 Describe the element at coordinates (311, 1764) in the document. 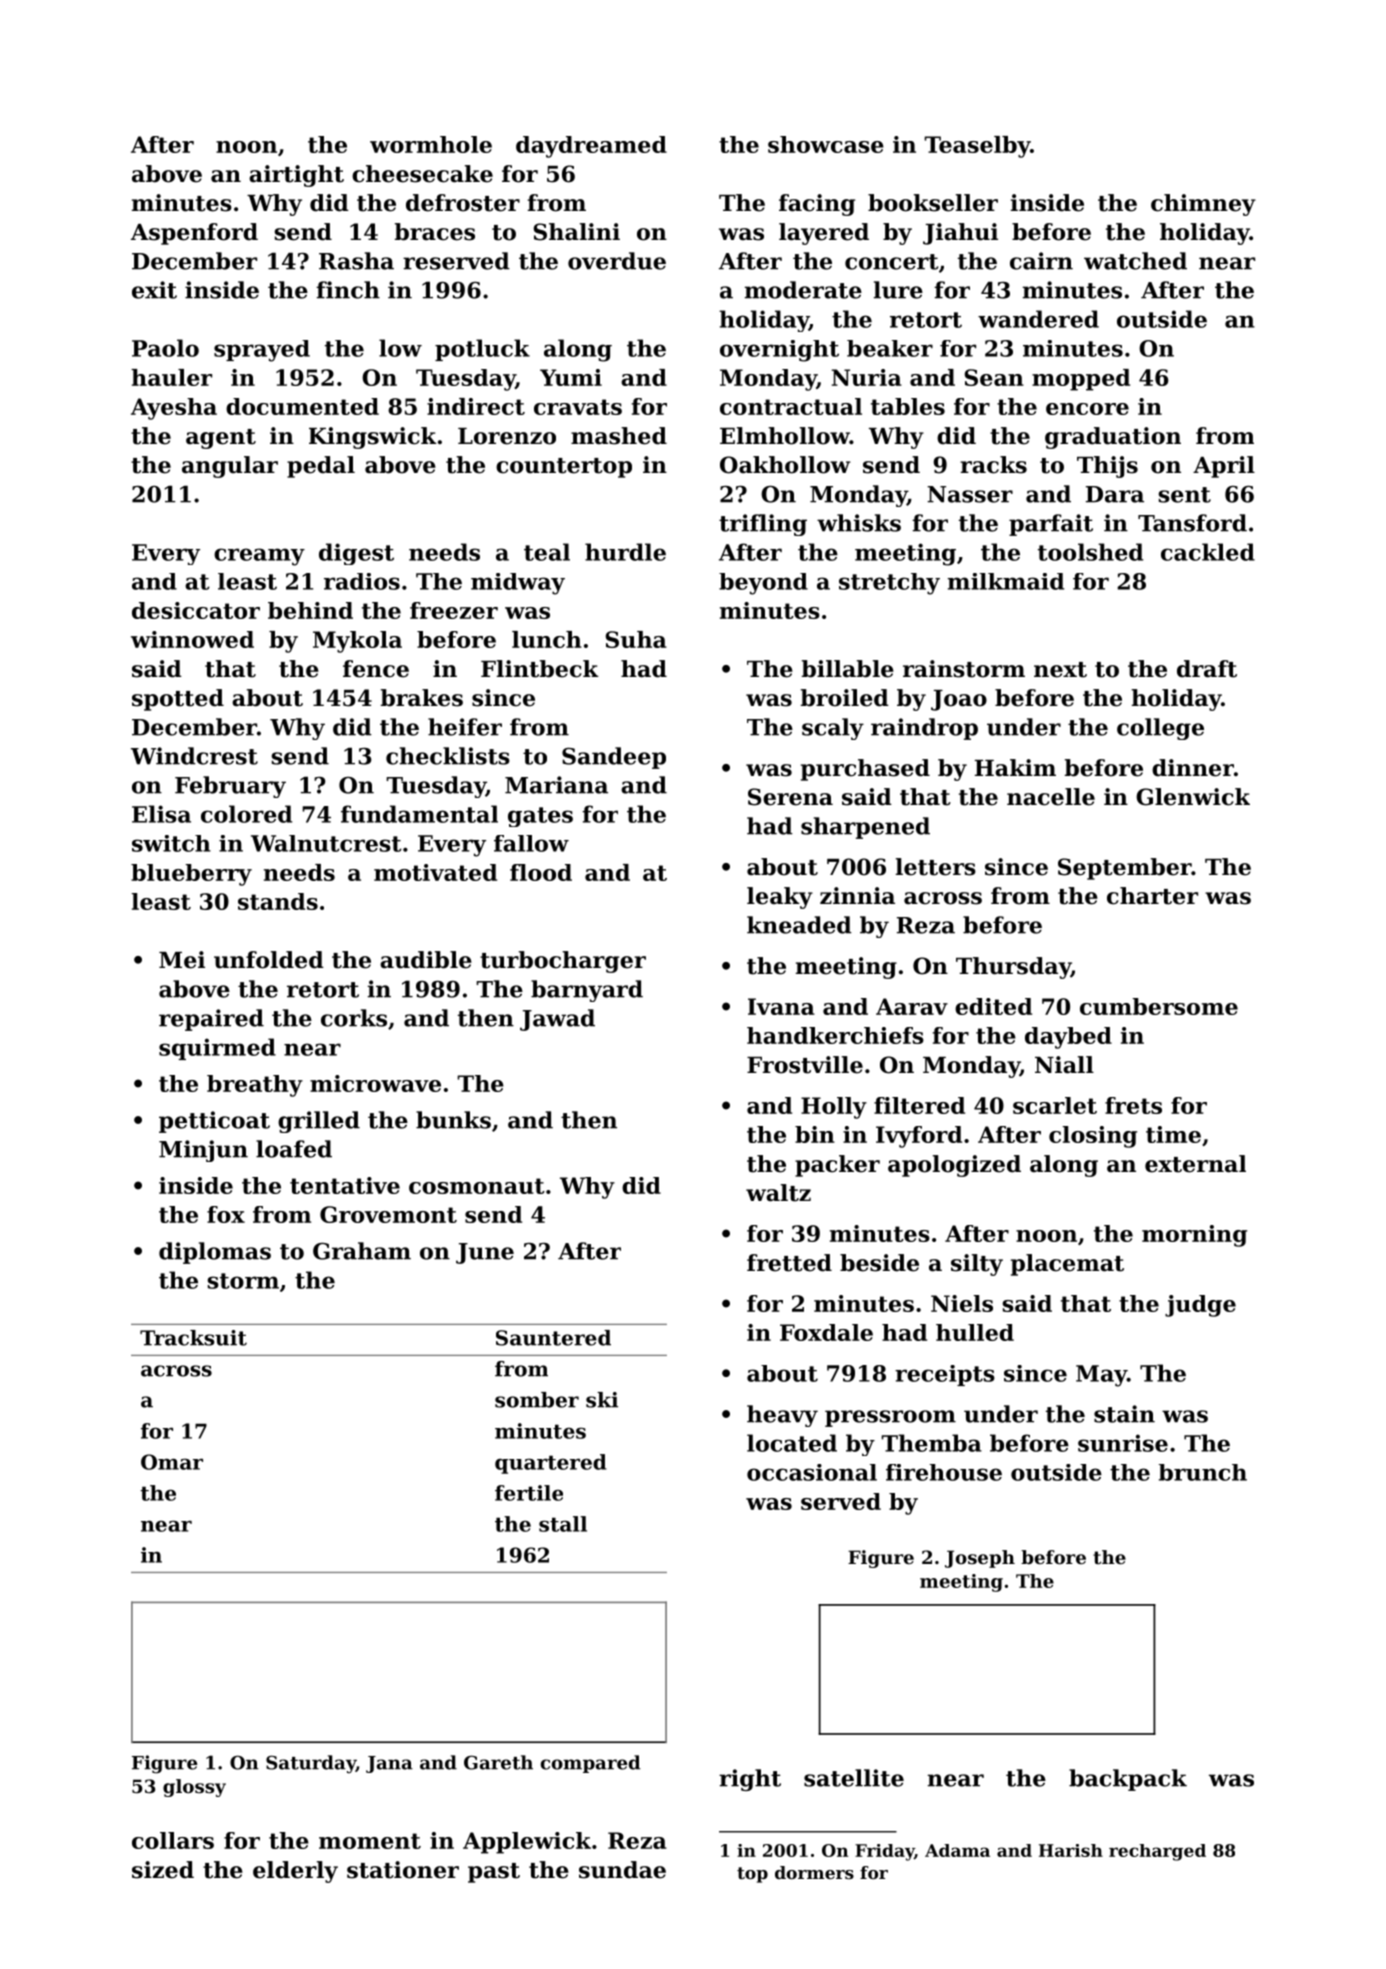

I see `Saturday` at that location.
